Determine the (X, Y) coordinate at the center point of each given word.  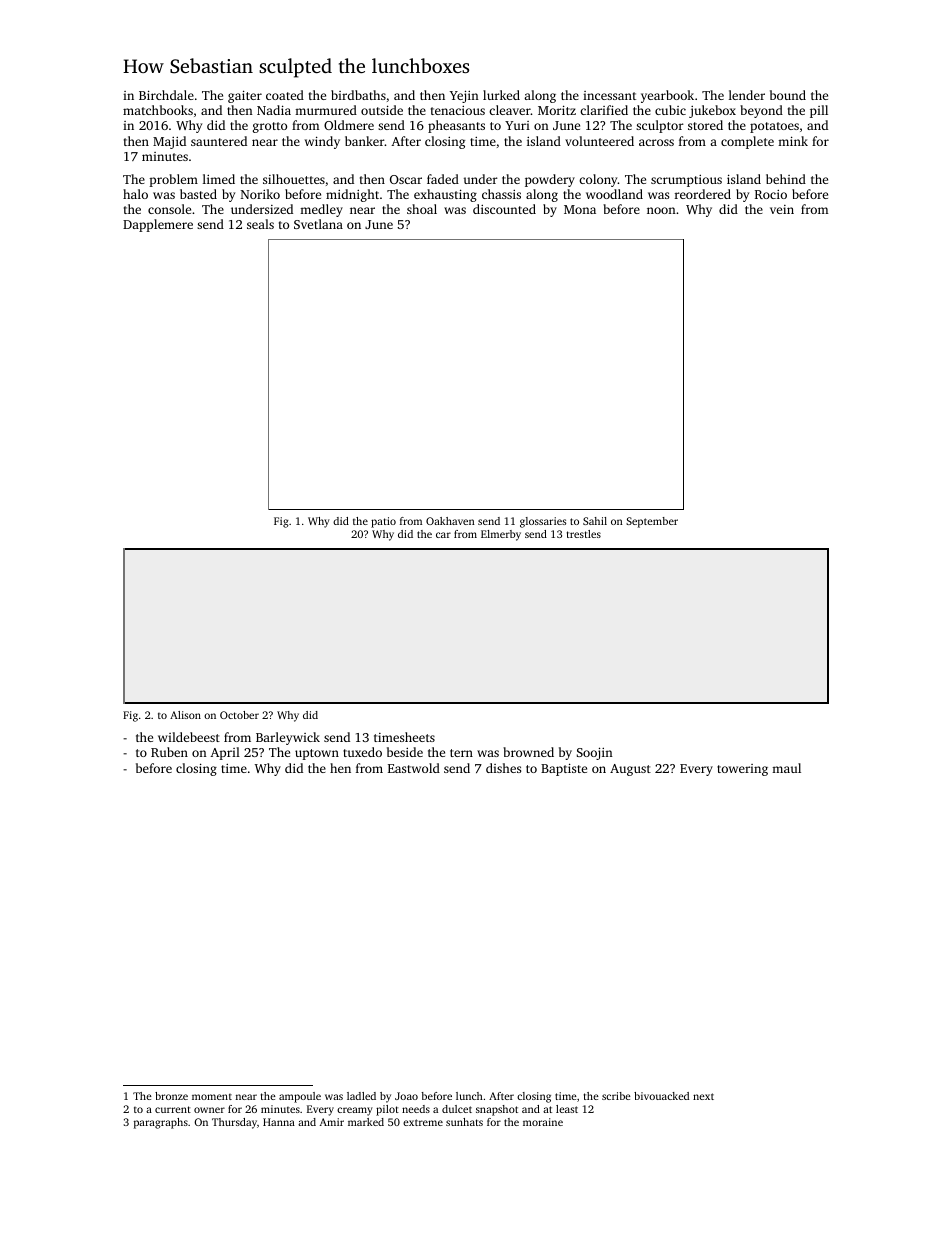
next (703, 1096)
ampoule (300, 1097)
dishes (503, 768)
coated (285, 95)
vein (782, 209)
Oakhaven (450, 521)
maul (786, 768)
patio (383, 522)
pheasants (456, 126)
